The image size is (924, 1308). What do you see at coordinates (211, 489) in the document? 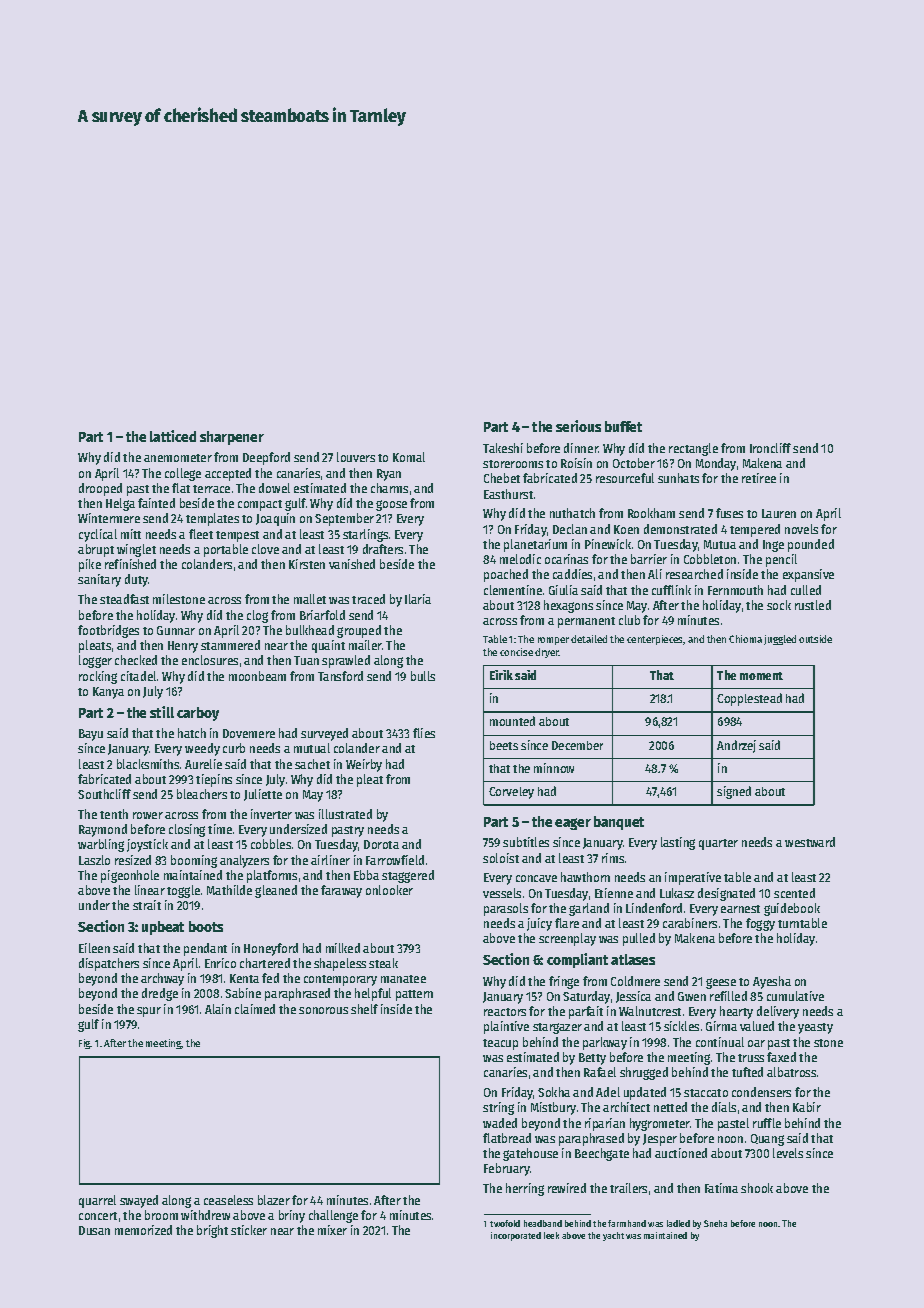
I see `terrace` at bounding box center [211, 489].
